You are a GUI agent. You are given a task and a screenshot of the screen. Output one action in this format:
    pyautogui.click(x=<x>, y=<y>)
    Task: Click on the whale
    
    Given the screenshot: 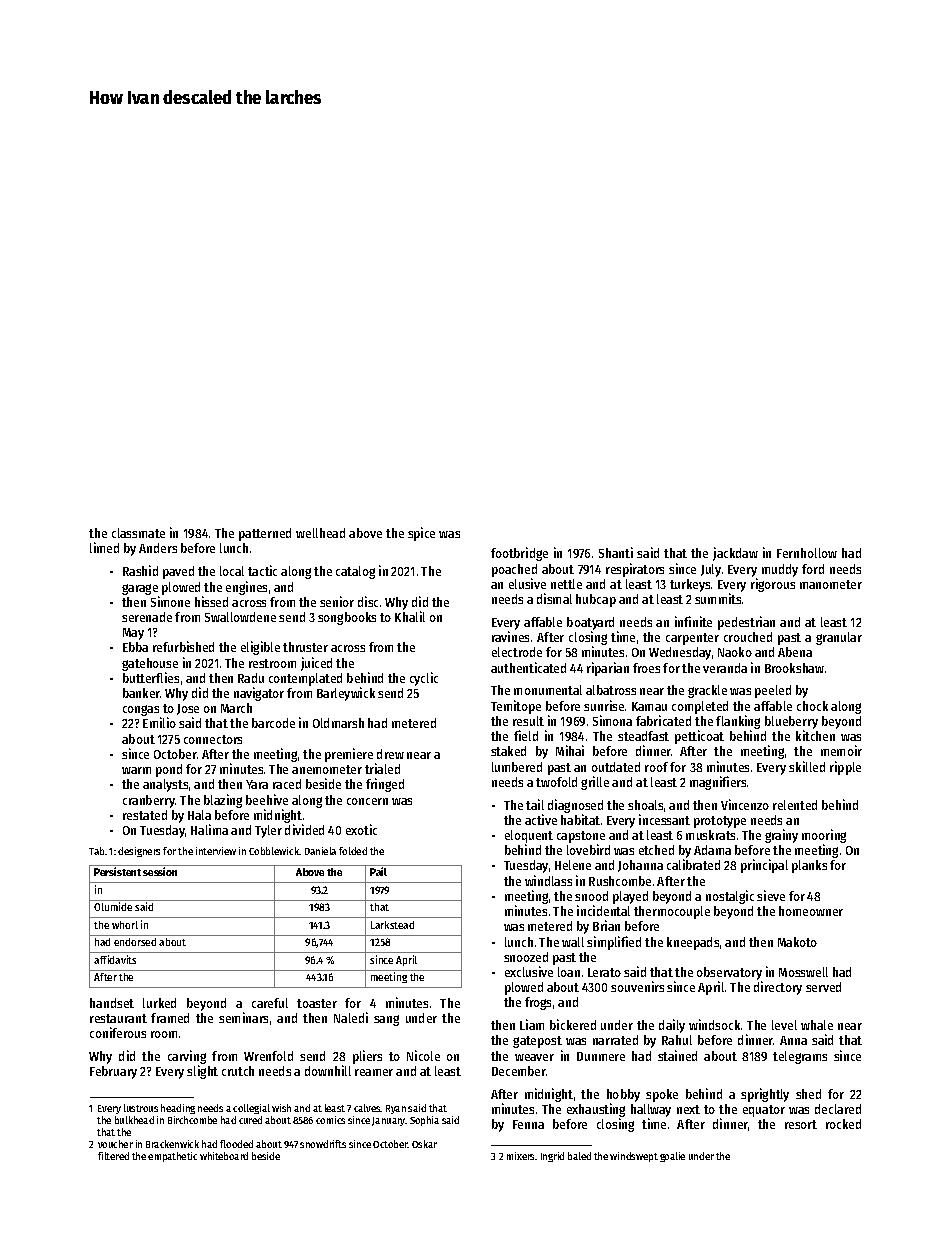 What is the action you would take?
    pyautogui.click(x=817, y=1025)
